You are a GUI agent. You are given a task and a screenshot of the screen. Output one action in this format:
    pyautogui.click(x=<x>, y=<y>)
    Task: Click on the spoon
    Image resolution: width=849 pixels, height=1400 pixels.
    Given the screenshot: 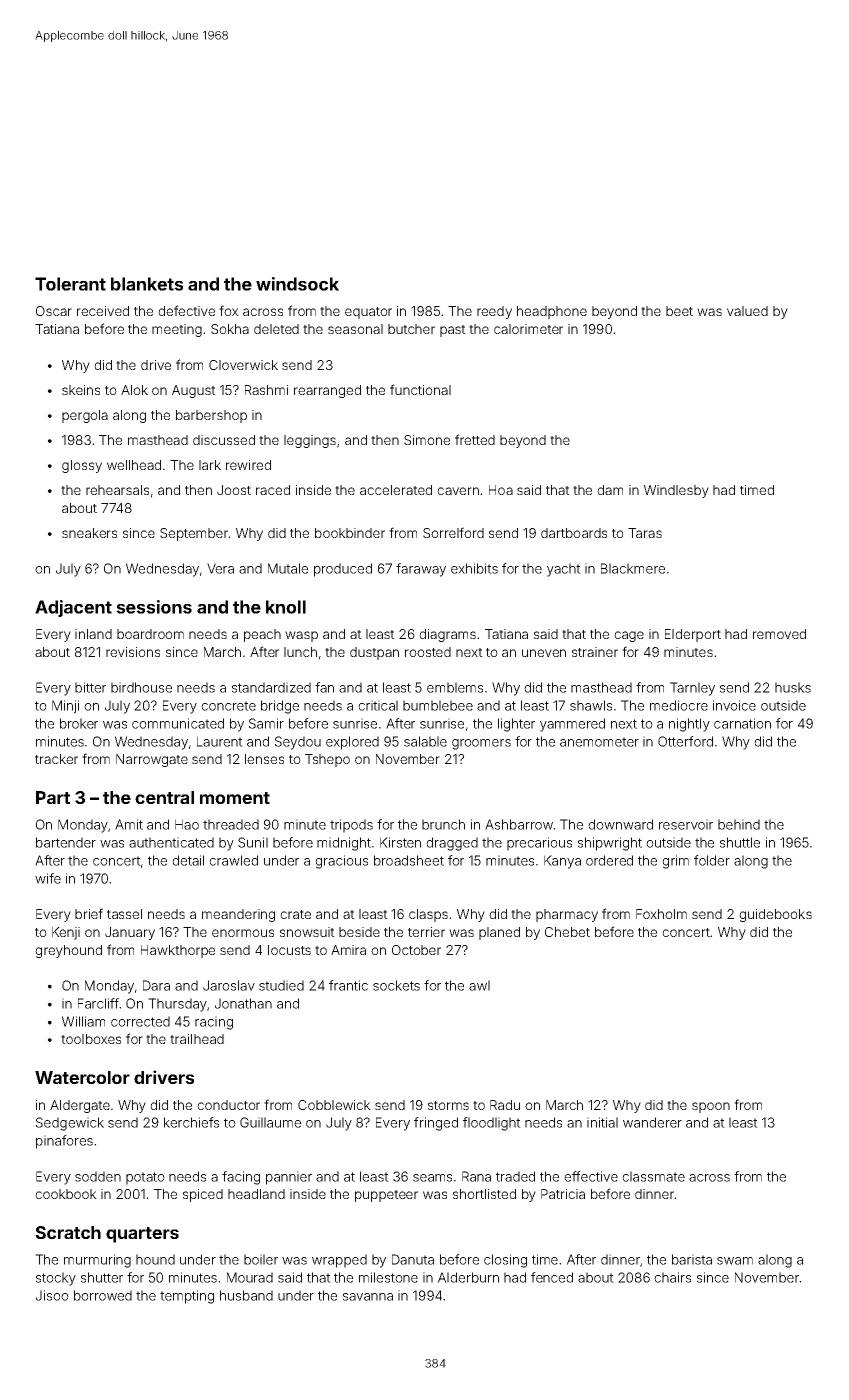 What is the action you would take?
    pyautogui.click(x=711, y=1107)
